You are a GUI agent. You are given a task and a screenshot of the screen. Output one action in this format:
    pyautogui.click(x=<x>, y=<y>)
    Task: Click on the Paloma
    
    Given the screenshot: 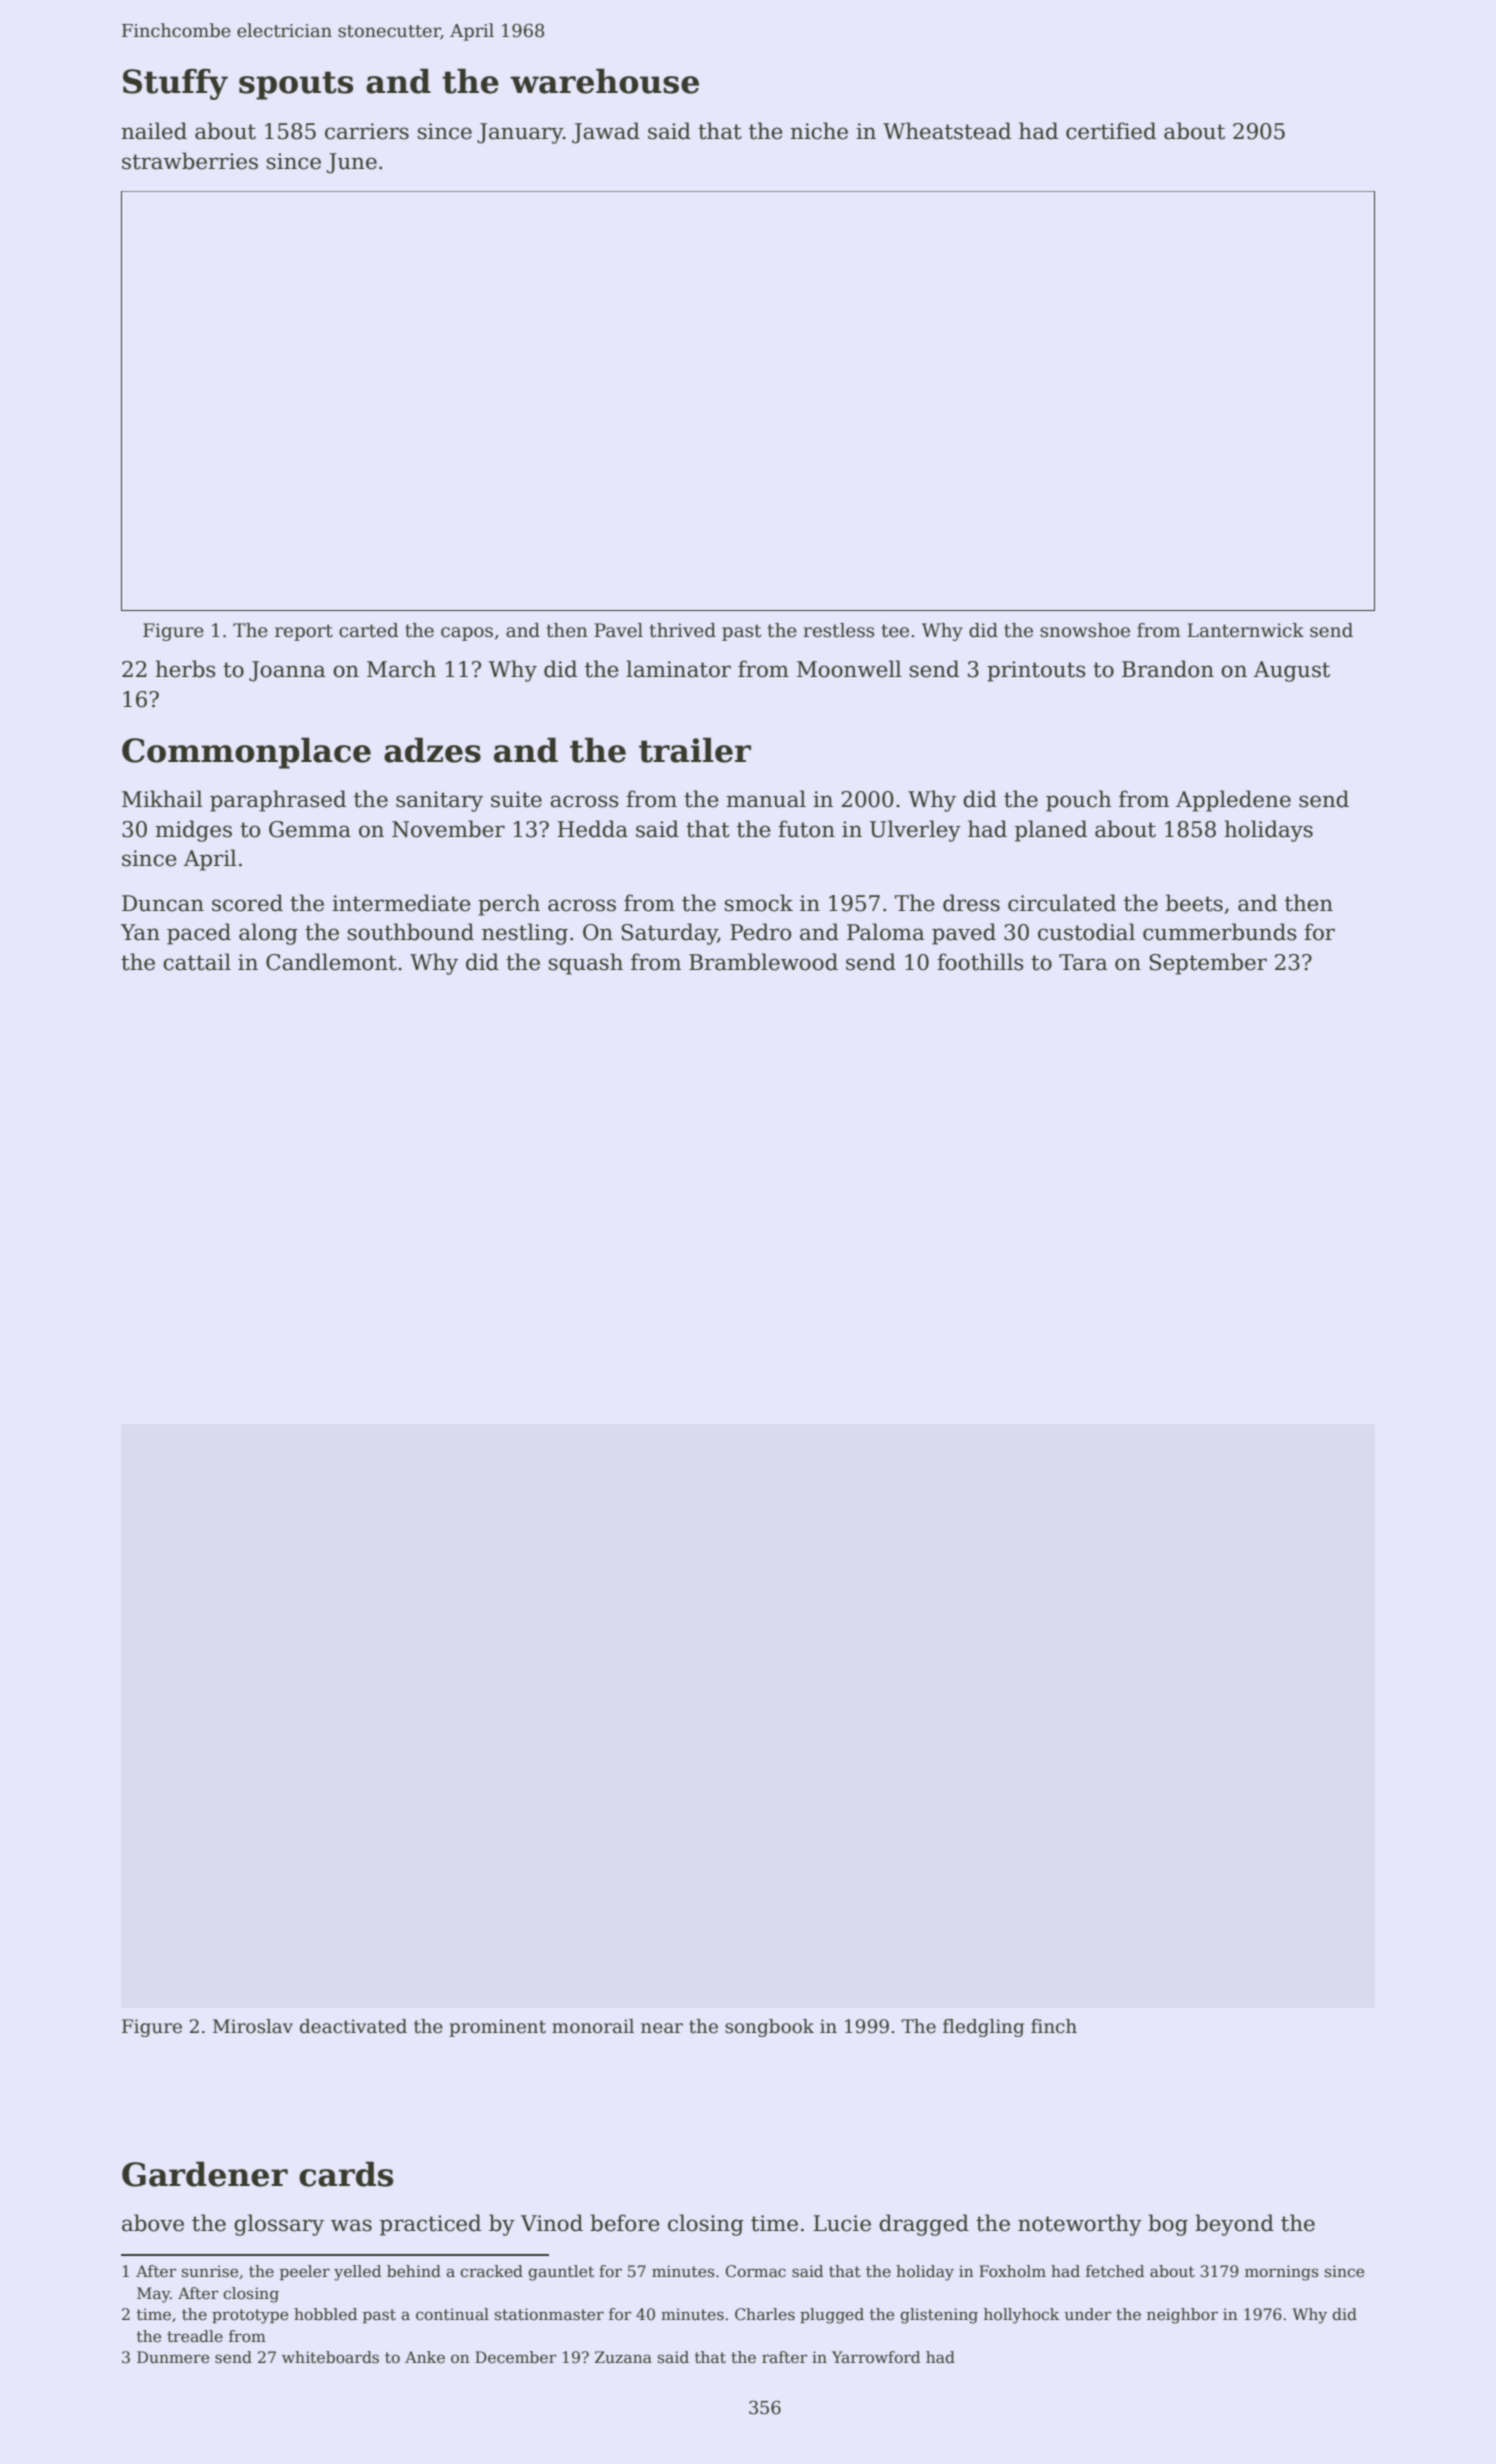 What is the action you would take?
    pyautogui.click(x=885, y=932)
